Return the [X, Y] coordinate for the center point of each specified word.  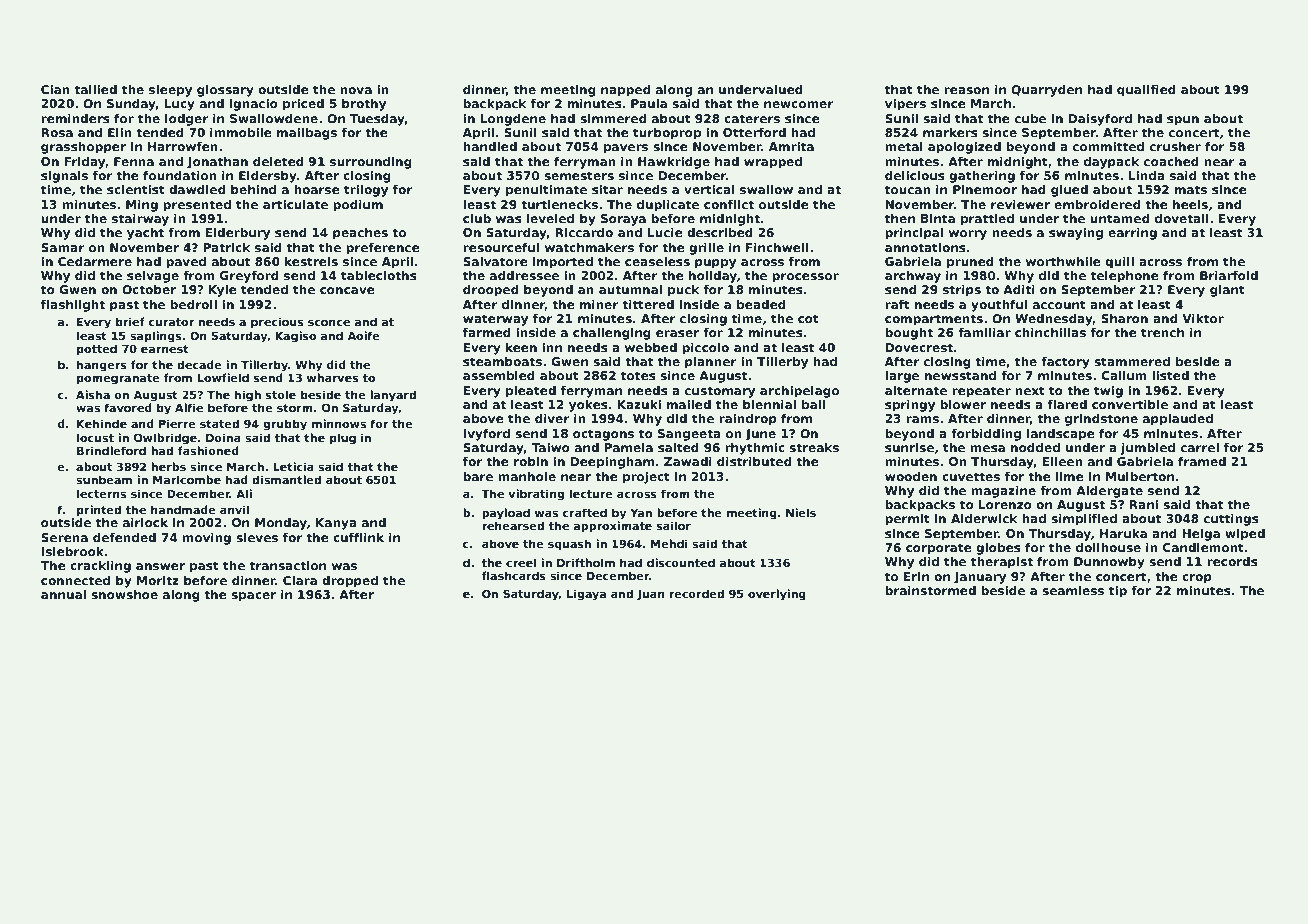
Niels [801, 512]
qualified [1146, 91]
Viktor [1203, 318]
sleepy [170, 91]
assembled [499, 375]
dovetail [1182, 218]
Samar [63, 247]
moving [206, 539]
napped [626, 91]
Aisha [93, 394]
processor [805, 278]
